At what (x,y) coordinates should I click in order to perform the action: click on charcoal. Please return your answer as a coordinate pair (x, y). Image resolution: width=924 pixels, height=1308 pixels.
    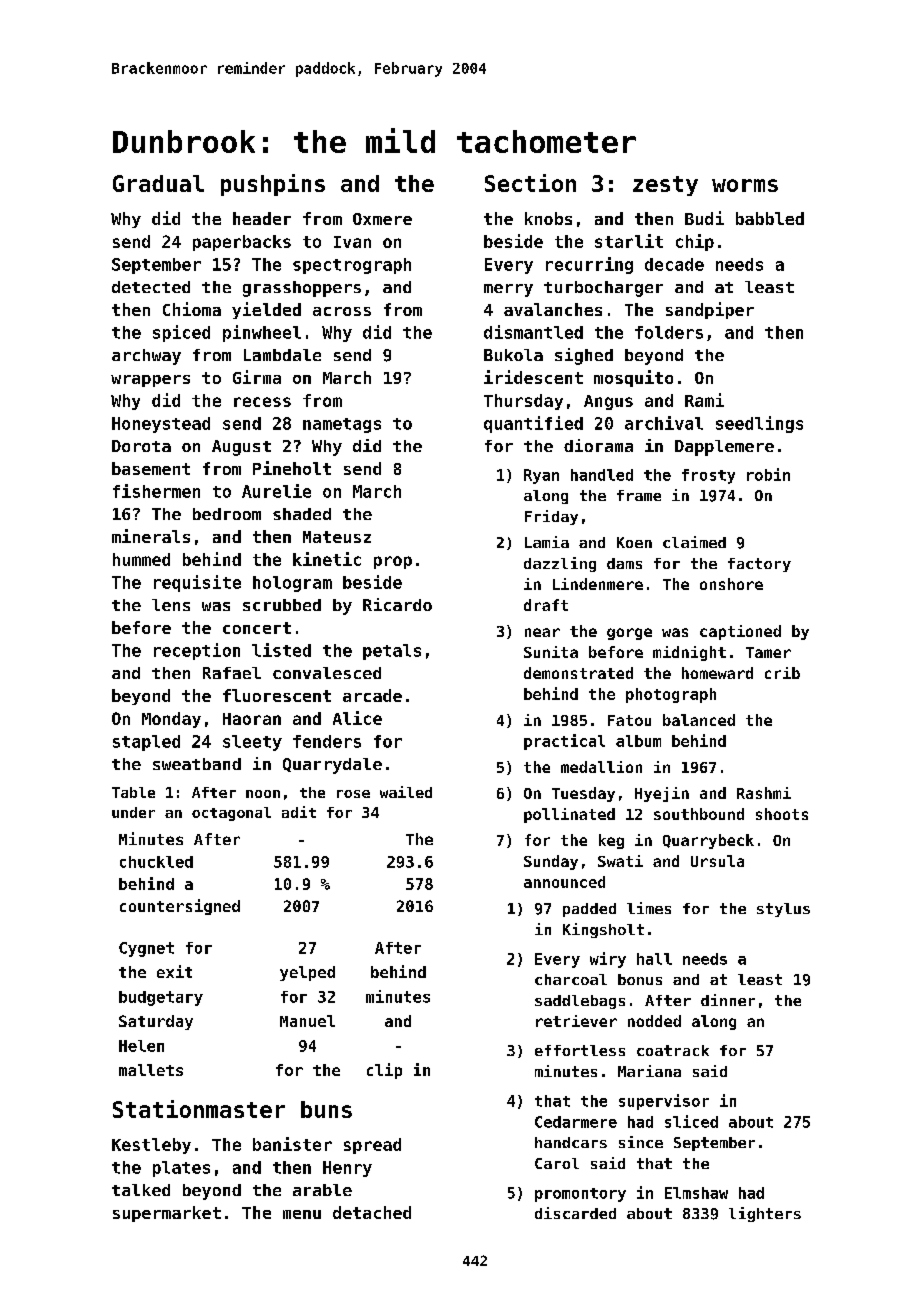
    Looking at the image, I should click on (571, 979).
